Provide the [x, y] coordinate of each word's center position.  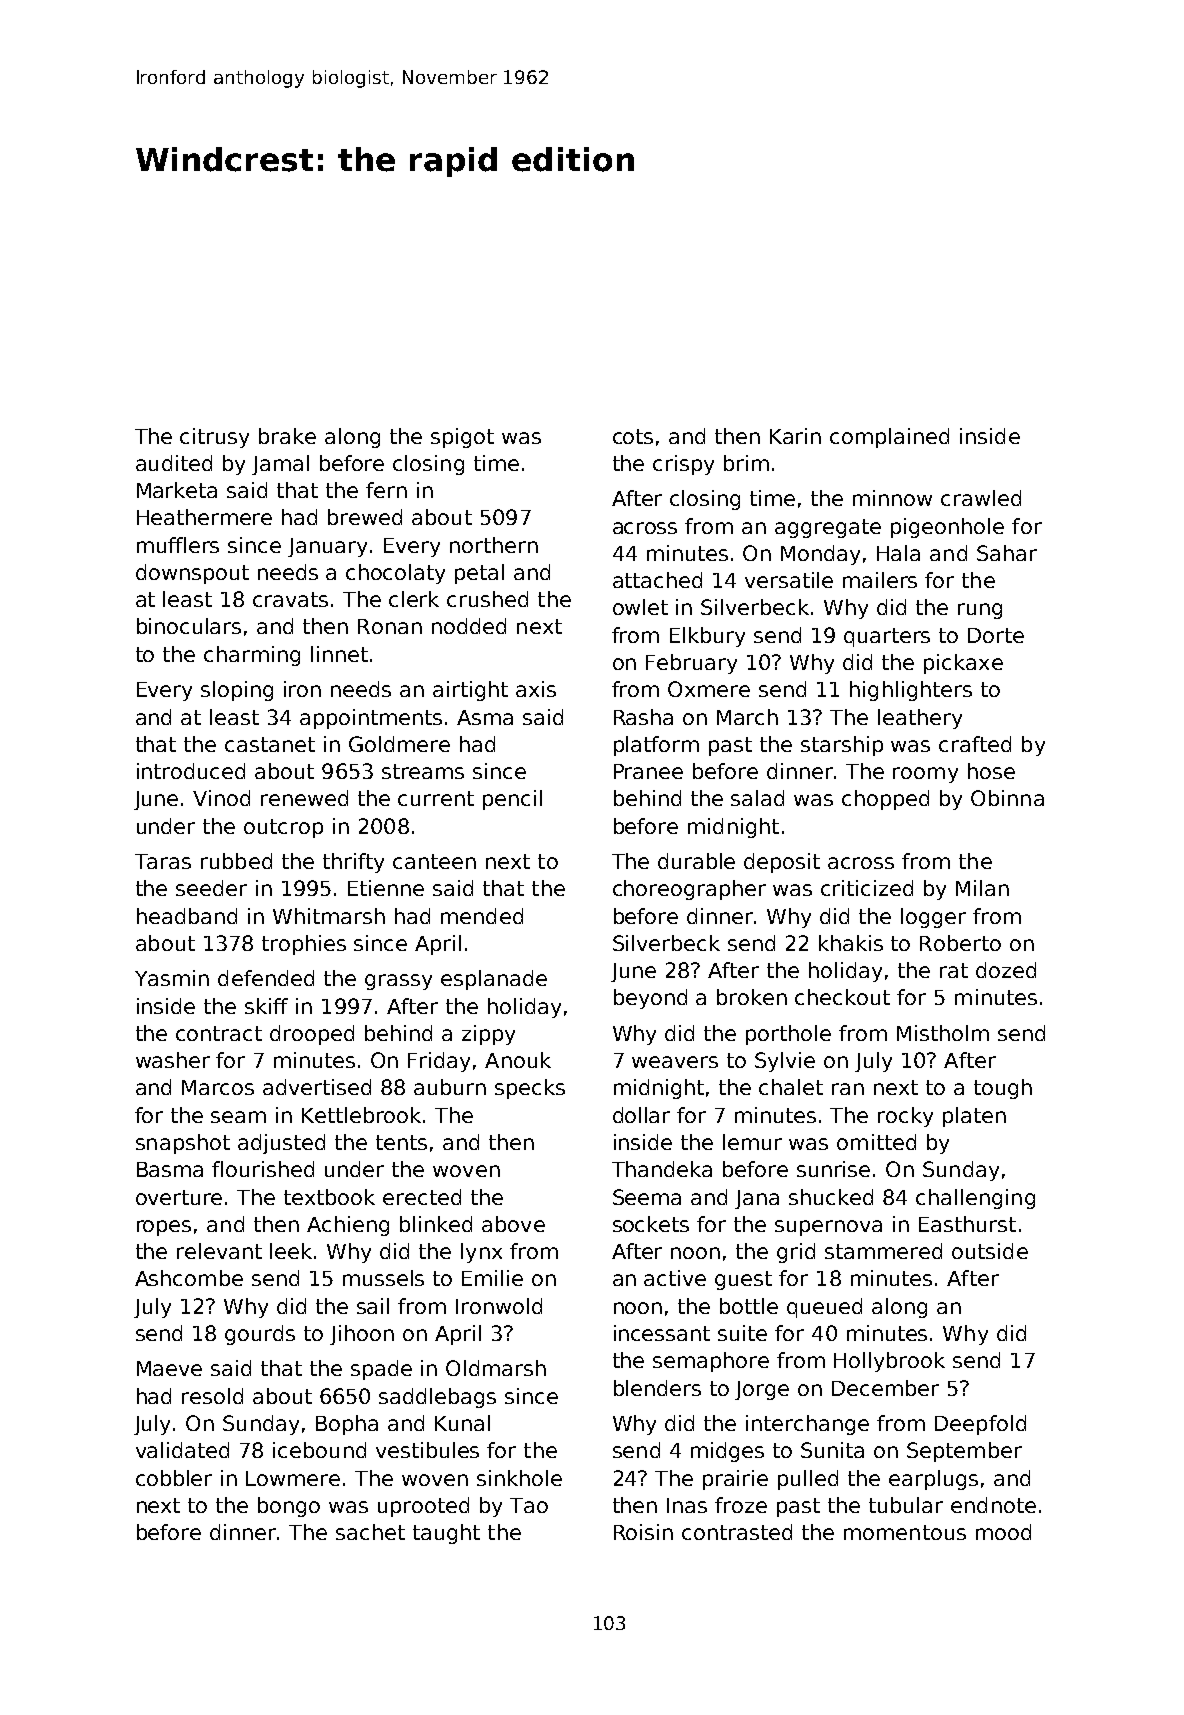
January [327, 547]
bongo [289, 1507]
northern [494, 545]
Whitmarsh [329, 916]
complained [889, 438]
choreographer [689, 890]
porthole [788, 1035]
